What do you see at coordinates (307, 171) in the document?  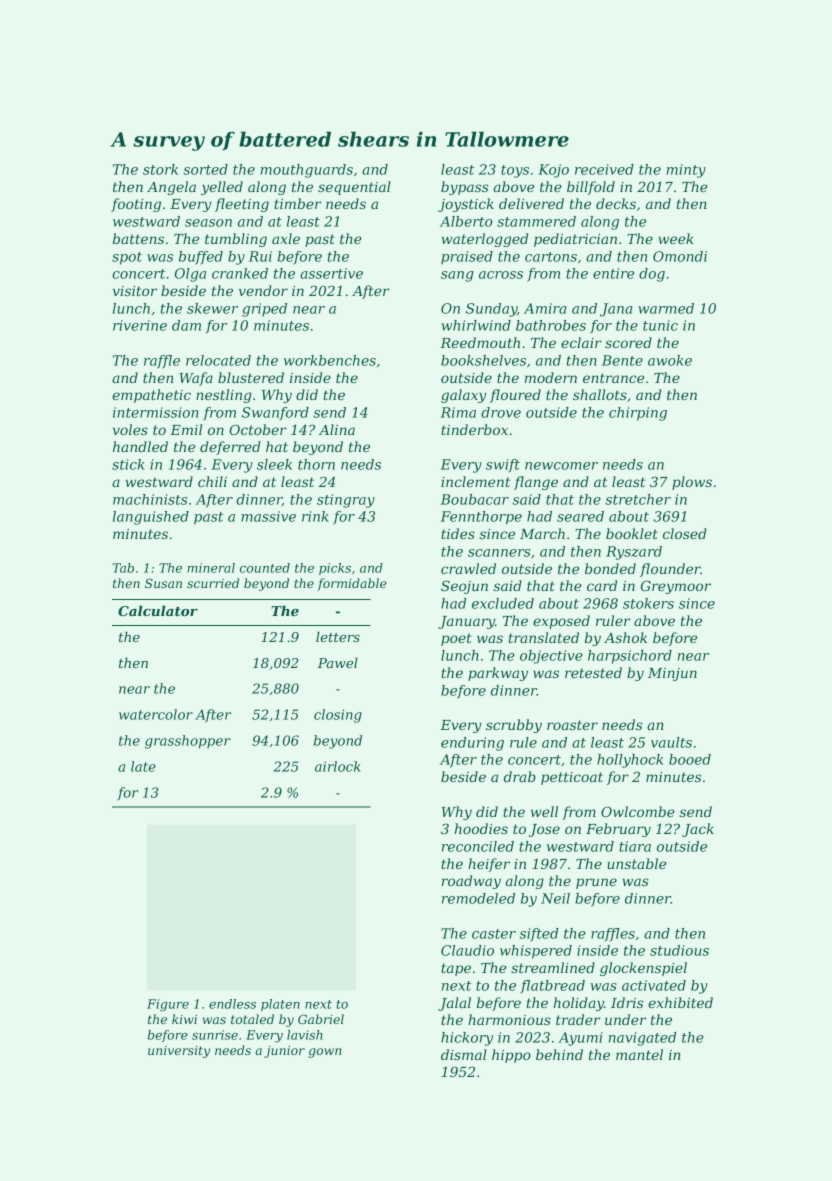 I see `mouthguards` at bounding box center [307, 171].
